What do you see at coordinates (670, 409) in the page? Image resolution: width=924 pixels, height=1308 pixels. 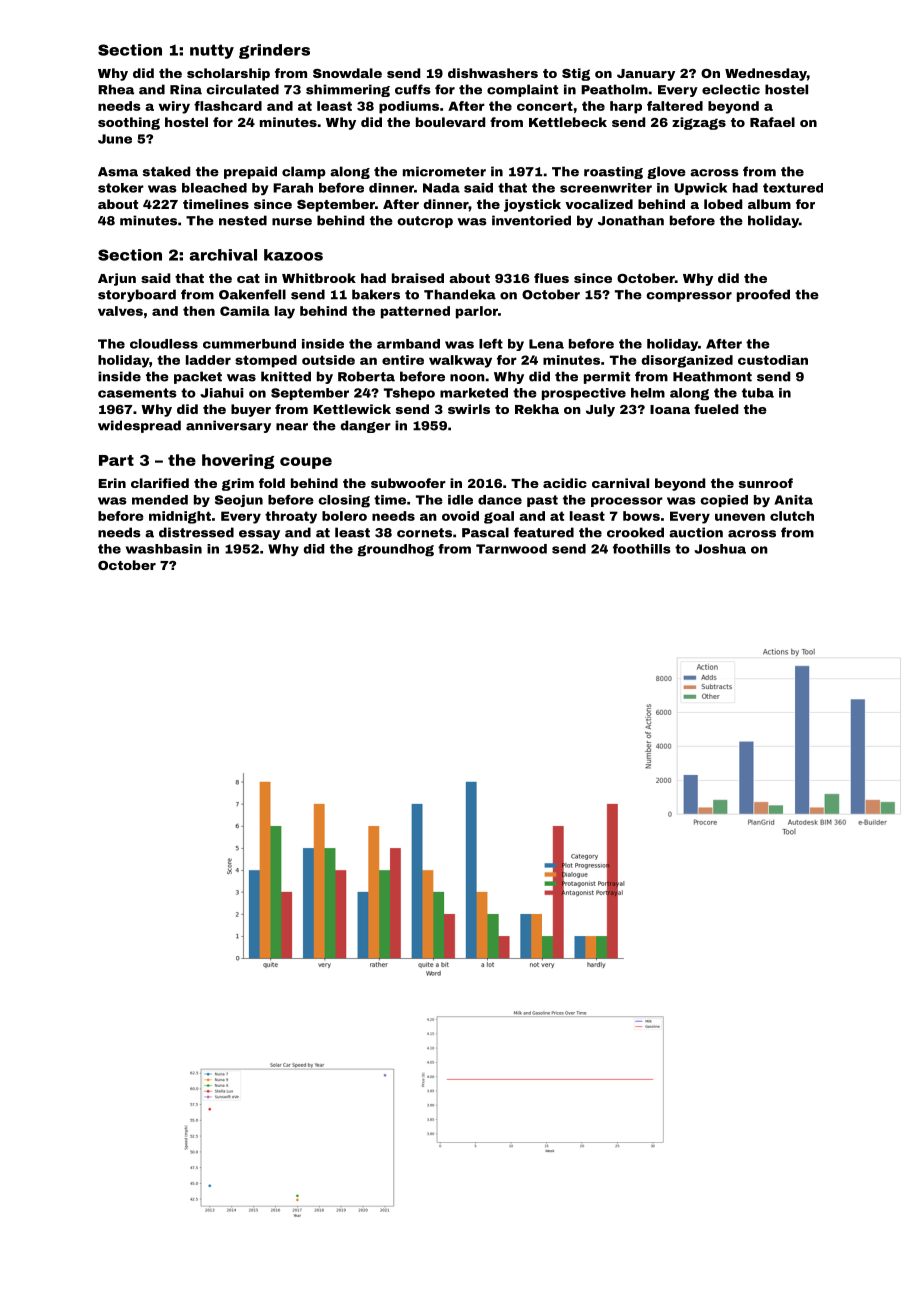 I see `Ioana` at bounding box center [670, 409].
